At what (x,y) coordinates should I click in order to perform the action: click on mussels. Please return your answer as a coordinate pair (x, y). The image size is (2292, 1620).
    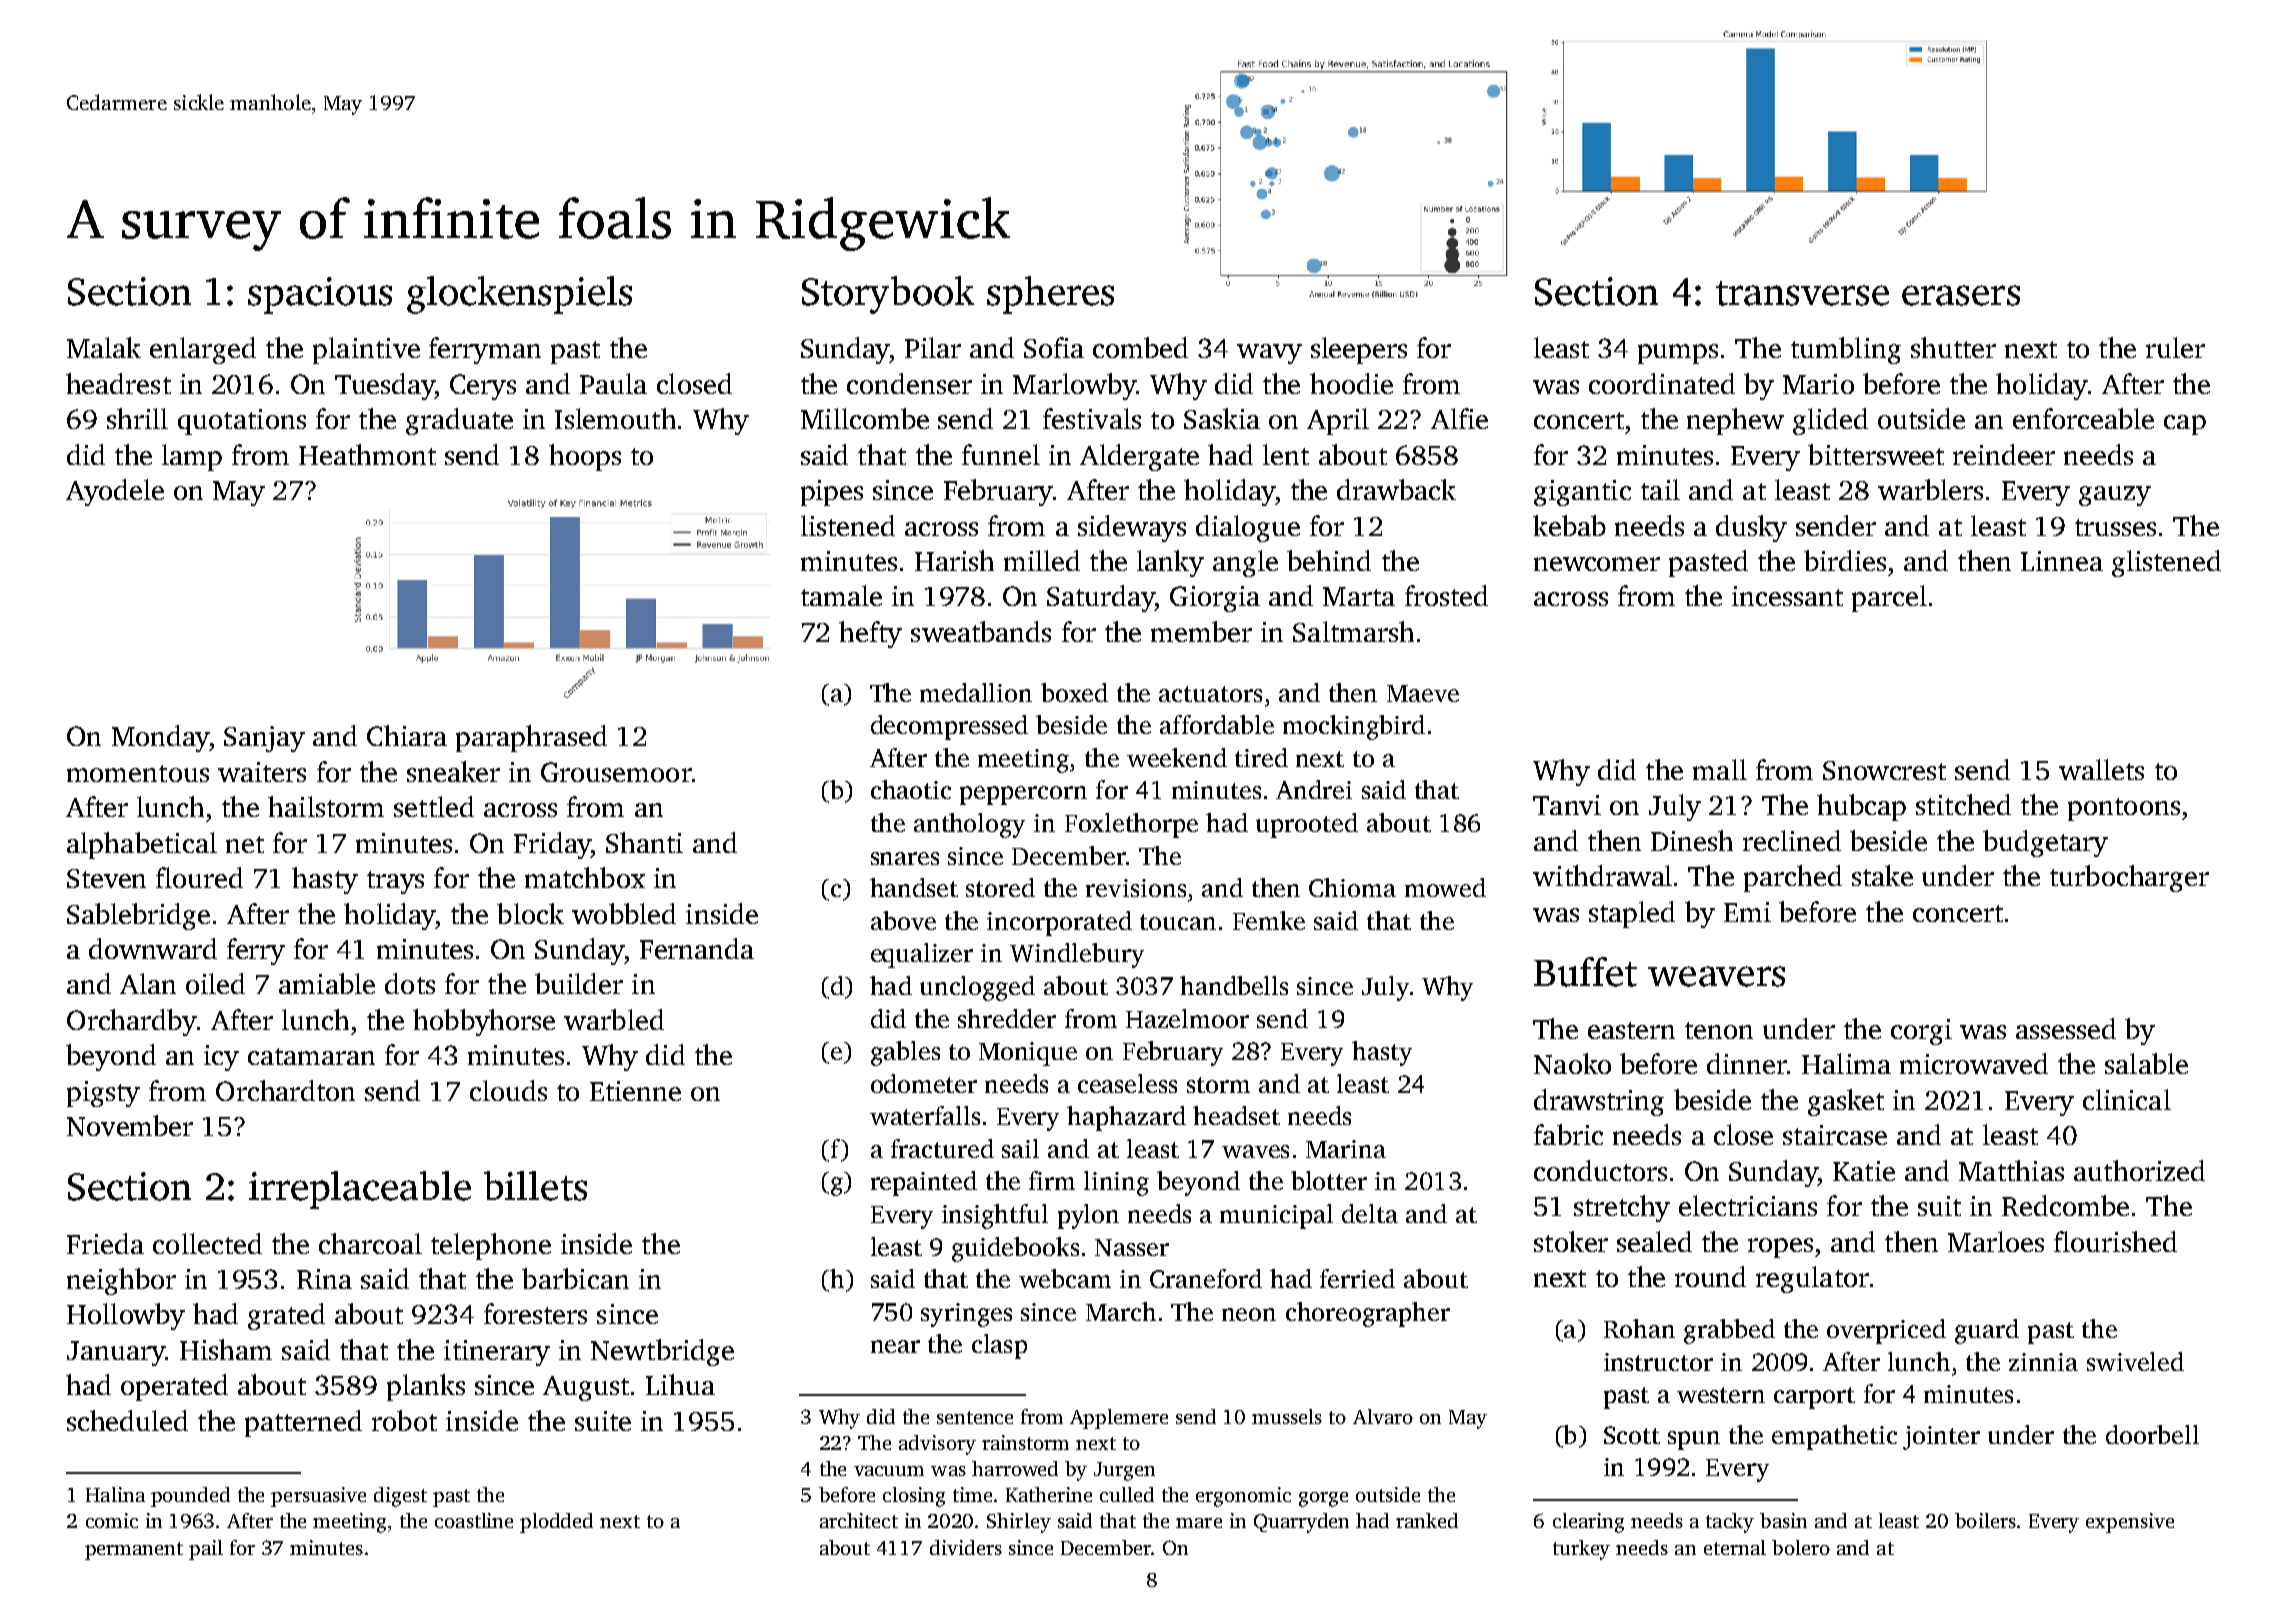
    Looking at the image, I should click on (1287, 1416).
